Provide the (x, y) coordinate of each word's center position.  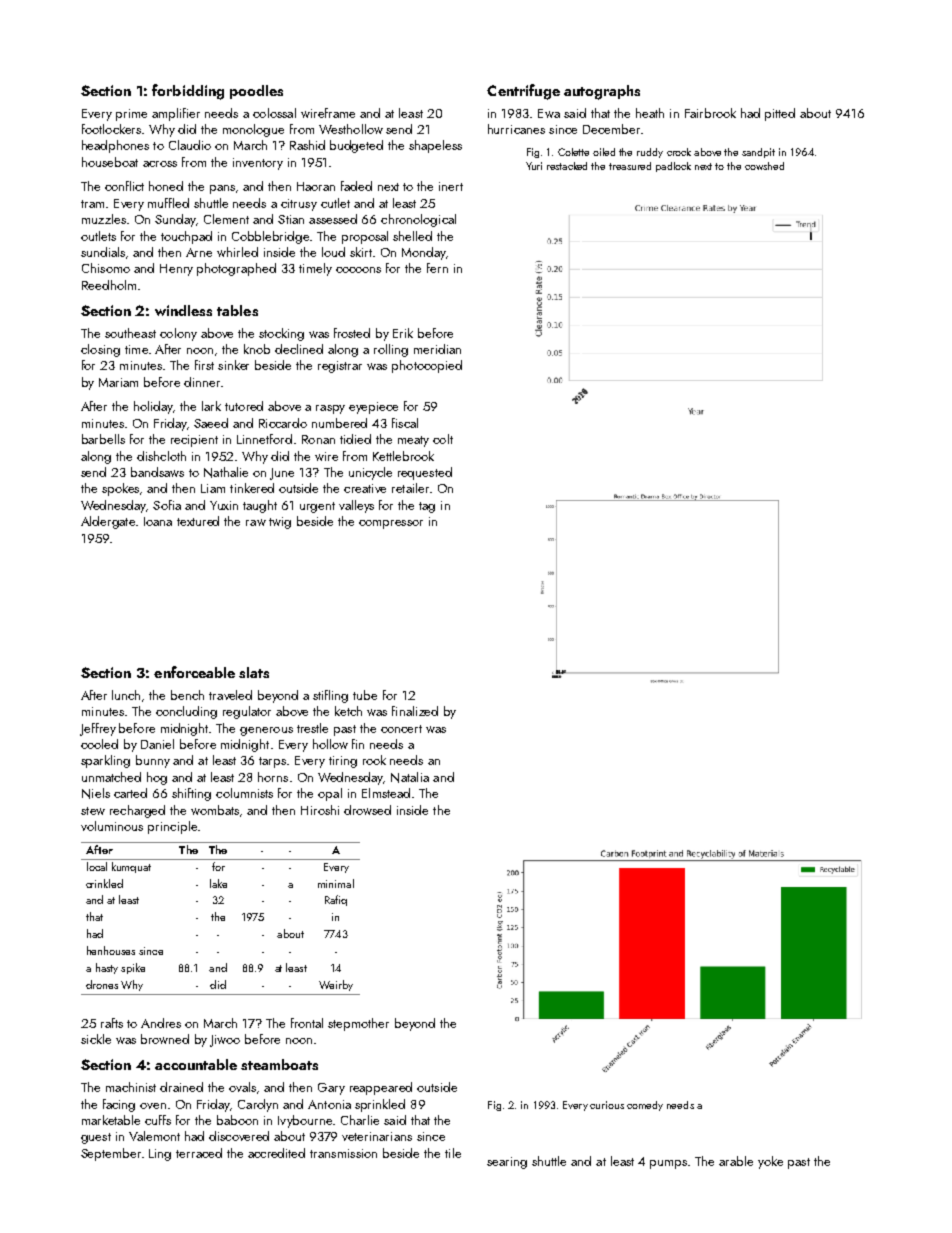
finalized (415, 711)
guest (96, 1138)
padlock (673, 167)
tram (92, 204)
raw (256, 522)
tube (365, 695)
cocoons (358, 270)
